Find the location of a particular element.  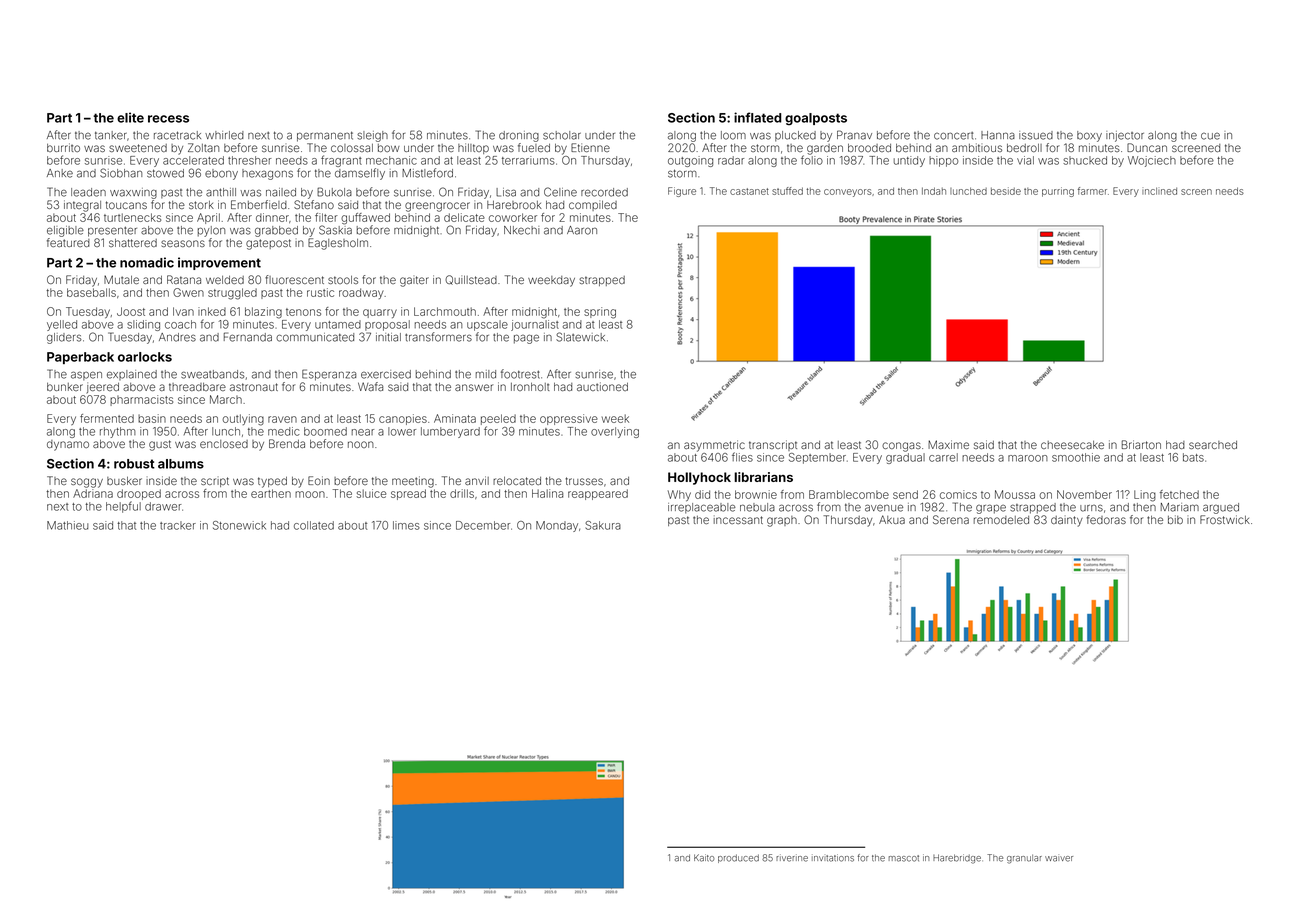

Kaito is located at coordinates (704, 858).
